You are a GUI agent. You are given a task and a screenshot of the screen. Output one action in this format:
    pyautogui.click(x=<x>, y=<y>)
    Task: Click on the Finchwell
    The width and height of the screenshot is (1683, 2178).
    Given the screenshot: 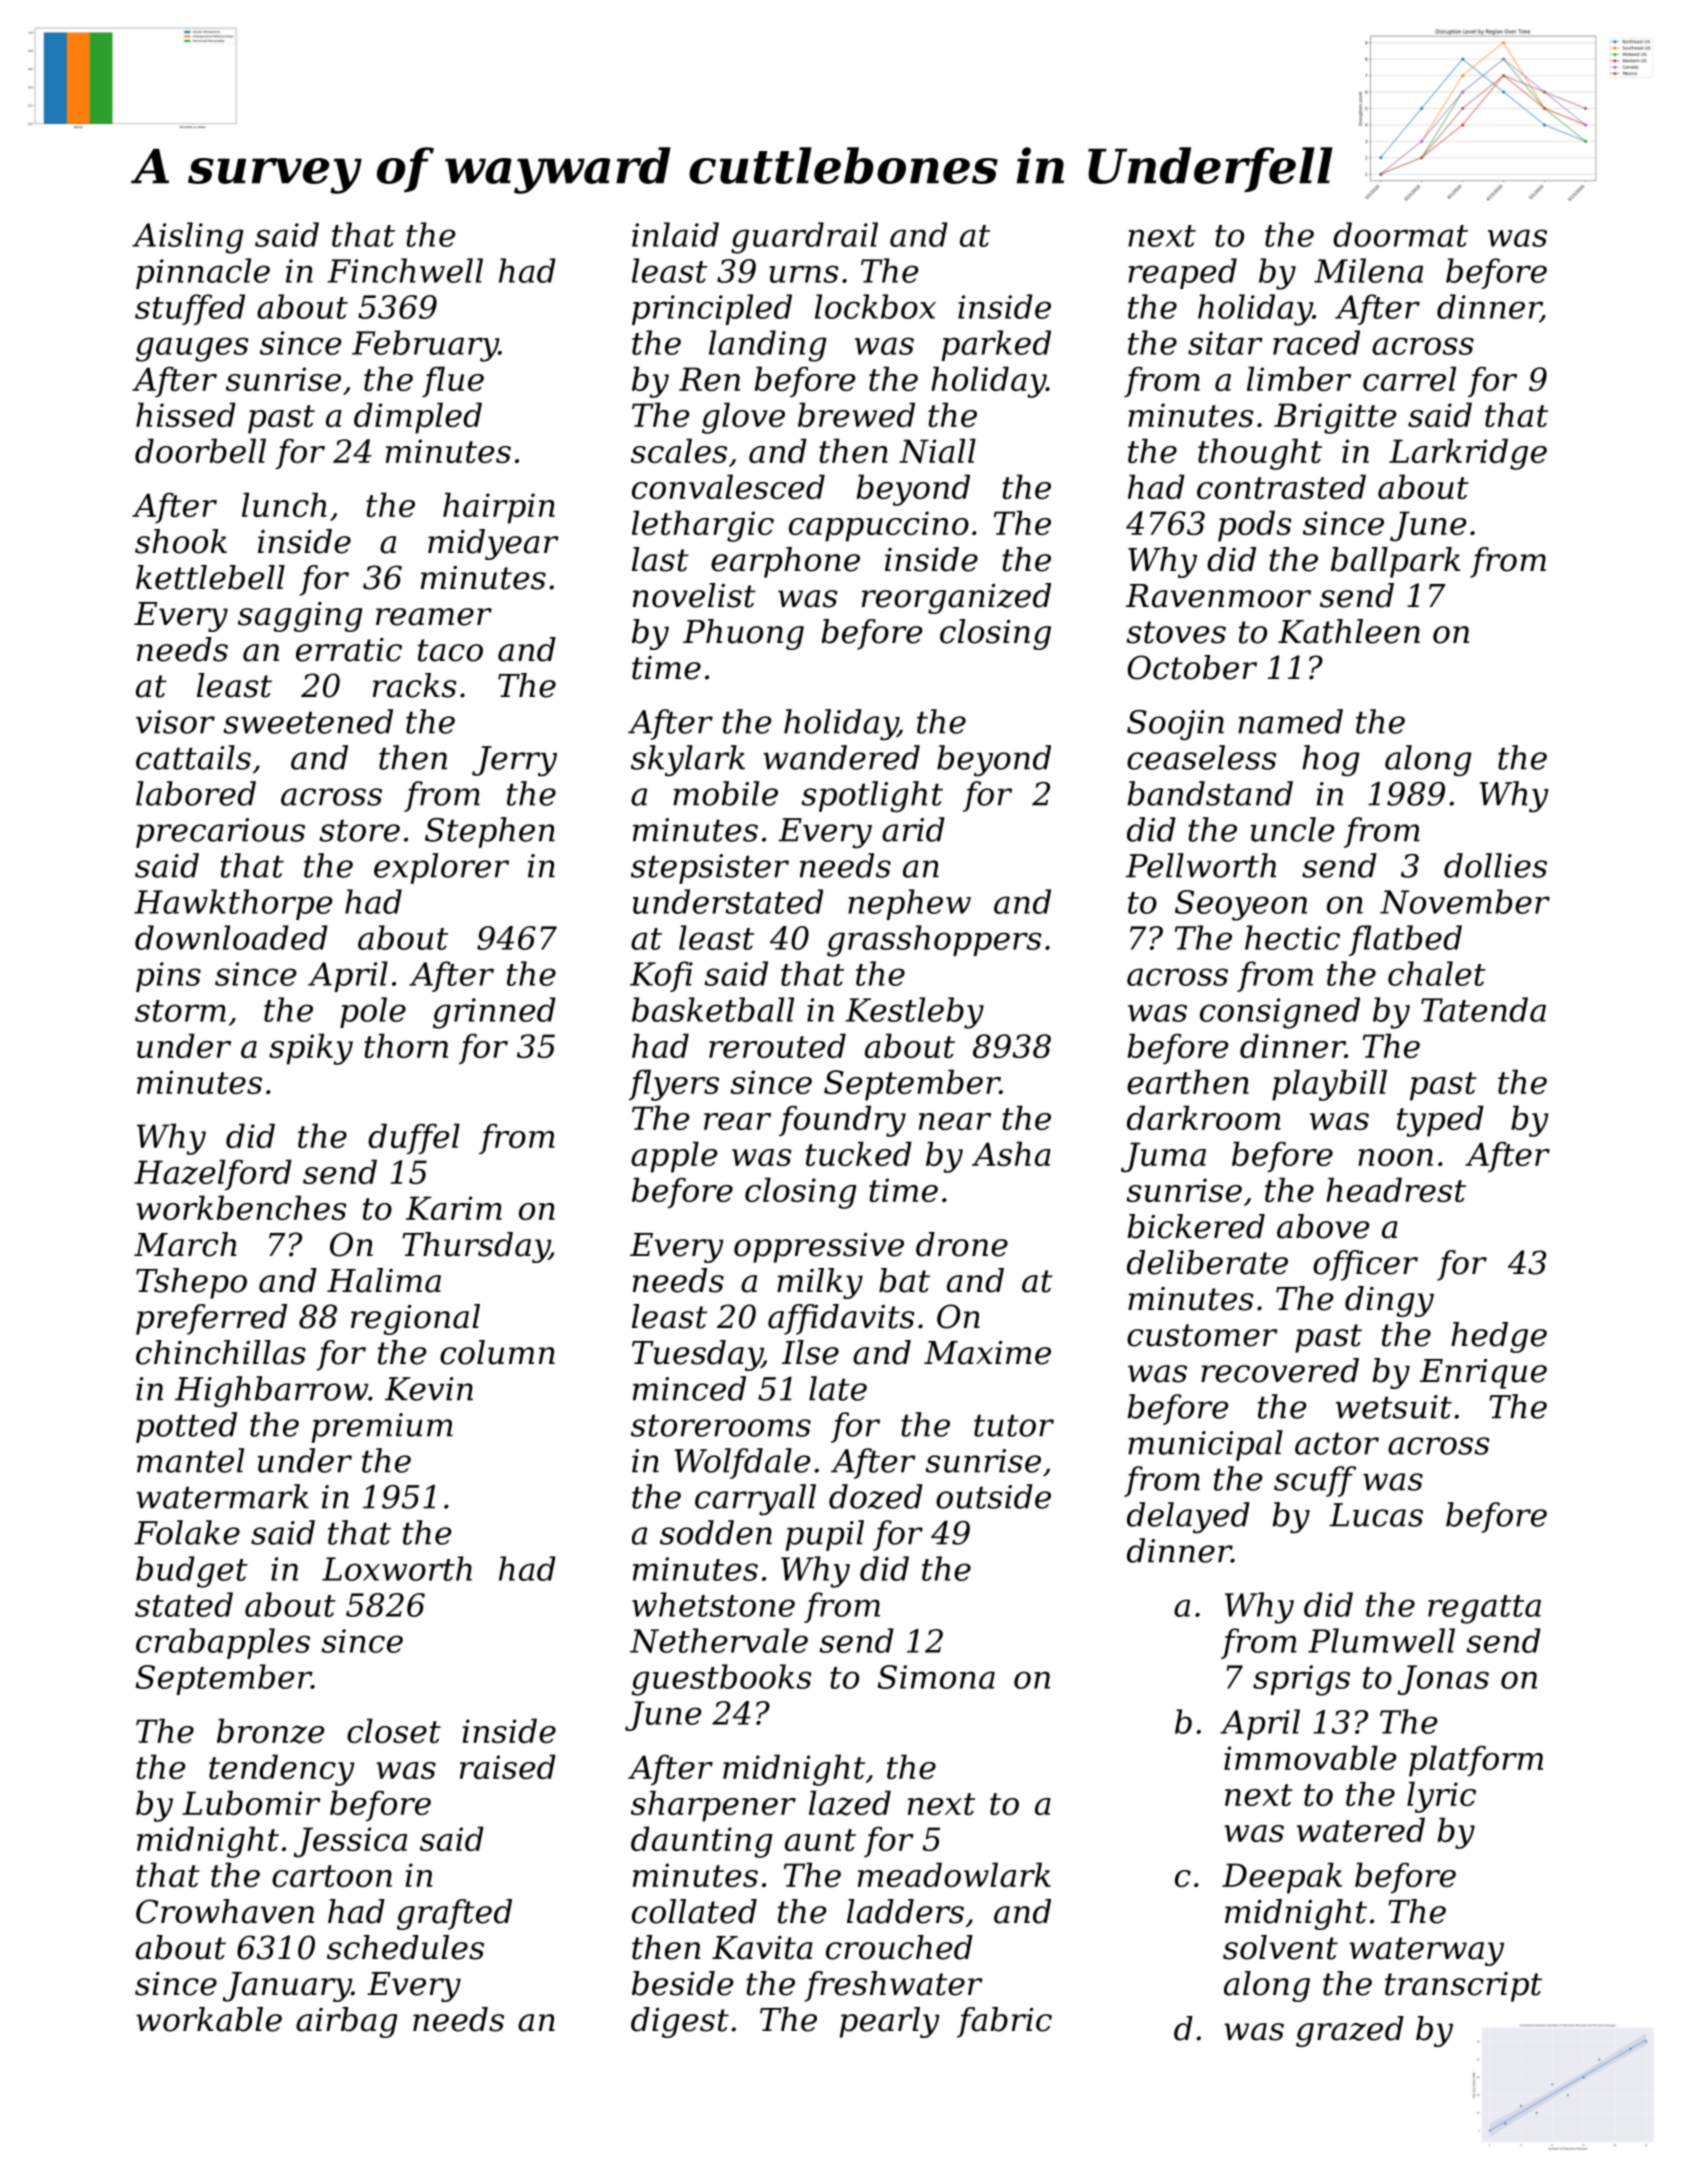 What is the action you would take?
    pyautogui.click(x=405, y=270)
